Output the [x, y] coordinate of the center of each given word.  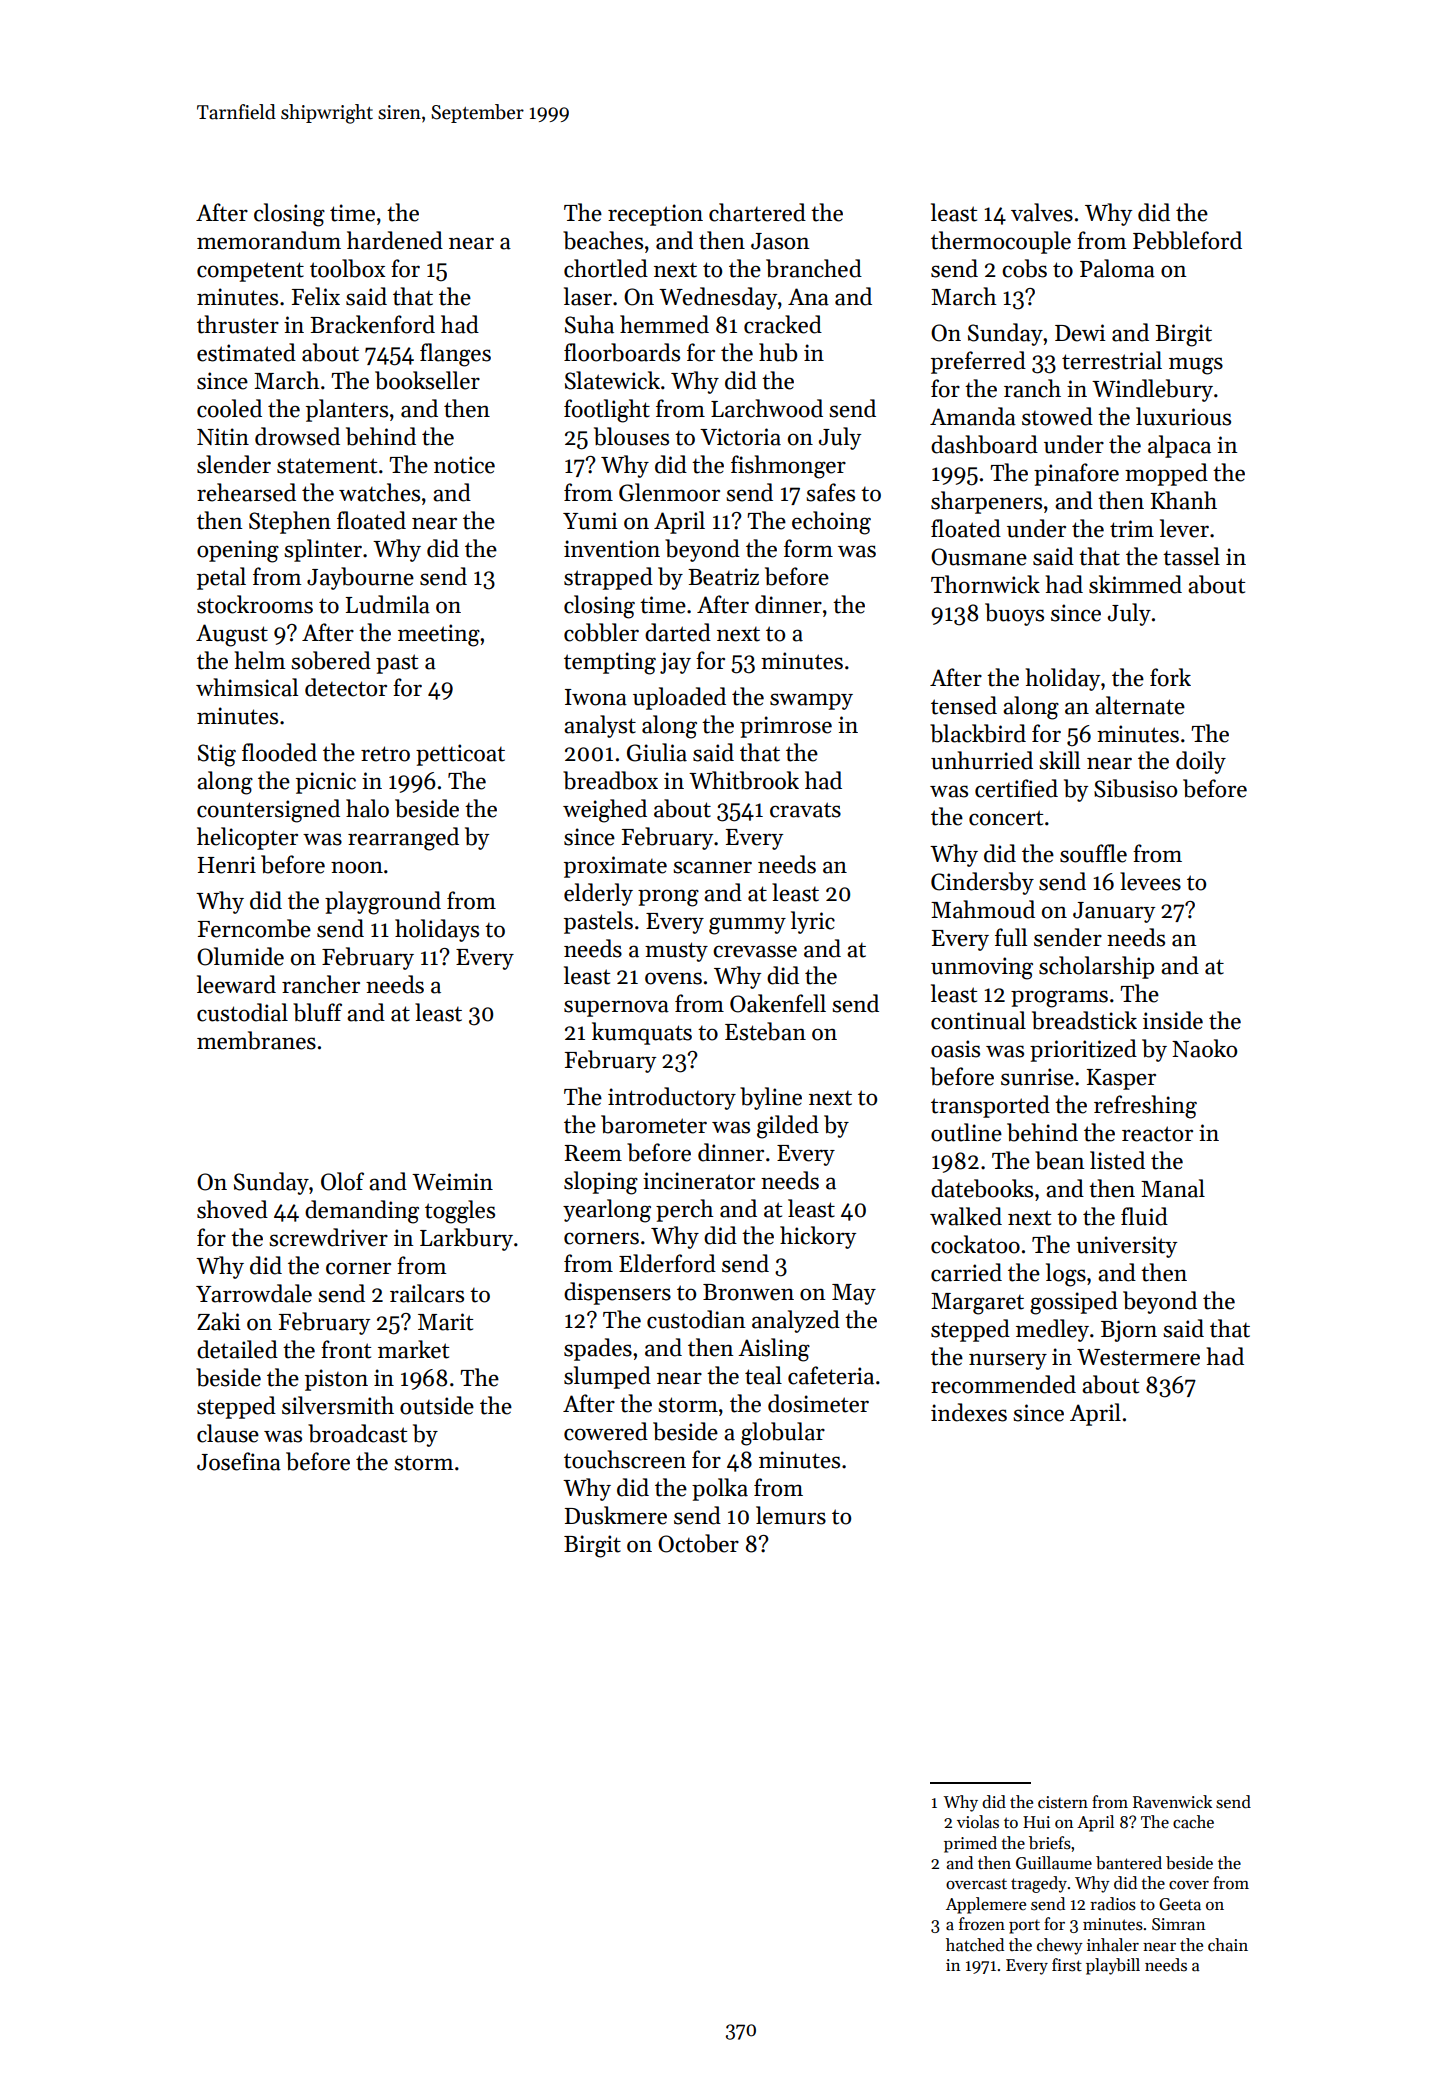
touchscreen [625, 1459]
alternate [1140, 705]
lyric [813, 922]
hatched [975, 1945]
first [1067, 1965]
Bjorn [1129, 1331]
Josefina [239, 1461]
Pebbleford [1187, 240]
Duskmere [616, 1515]
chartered [757, 212]
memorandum [269, 240]
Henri [227, 865]
